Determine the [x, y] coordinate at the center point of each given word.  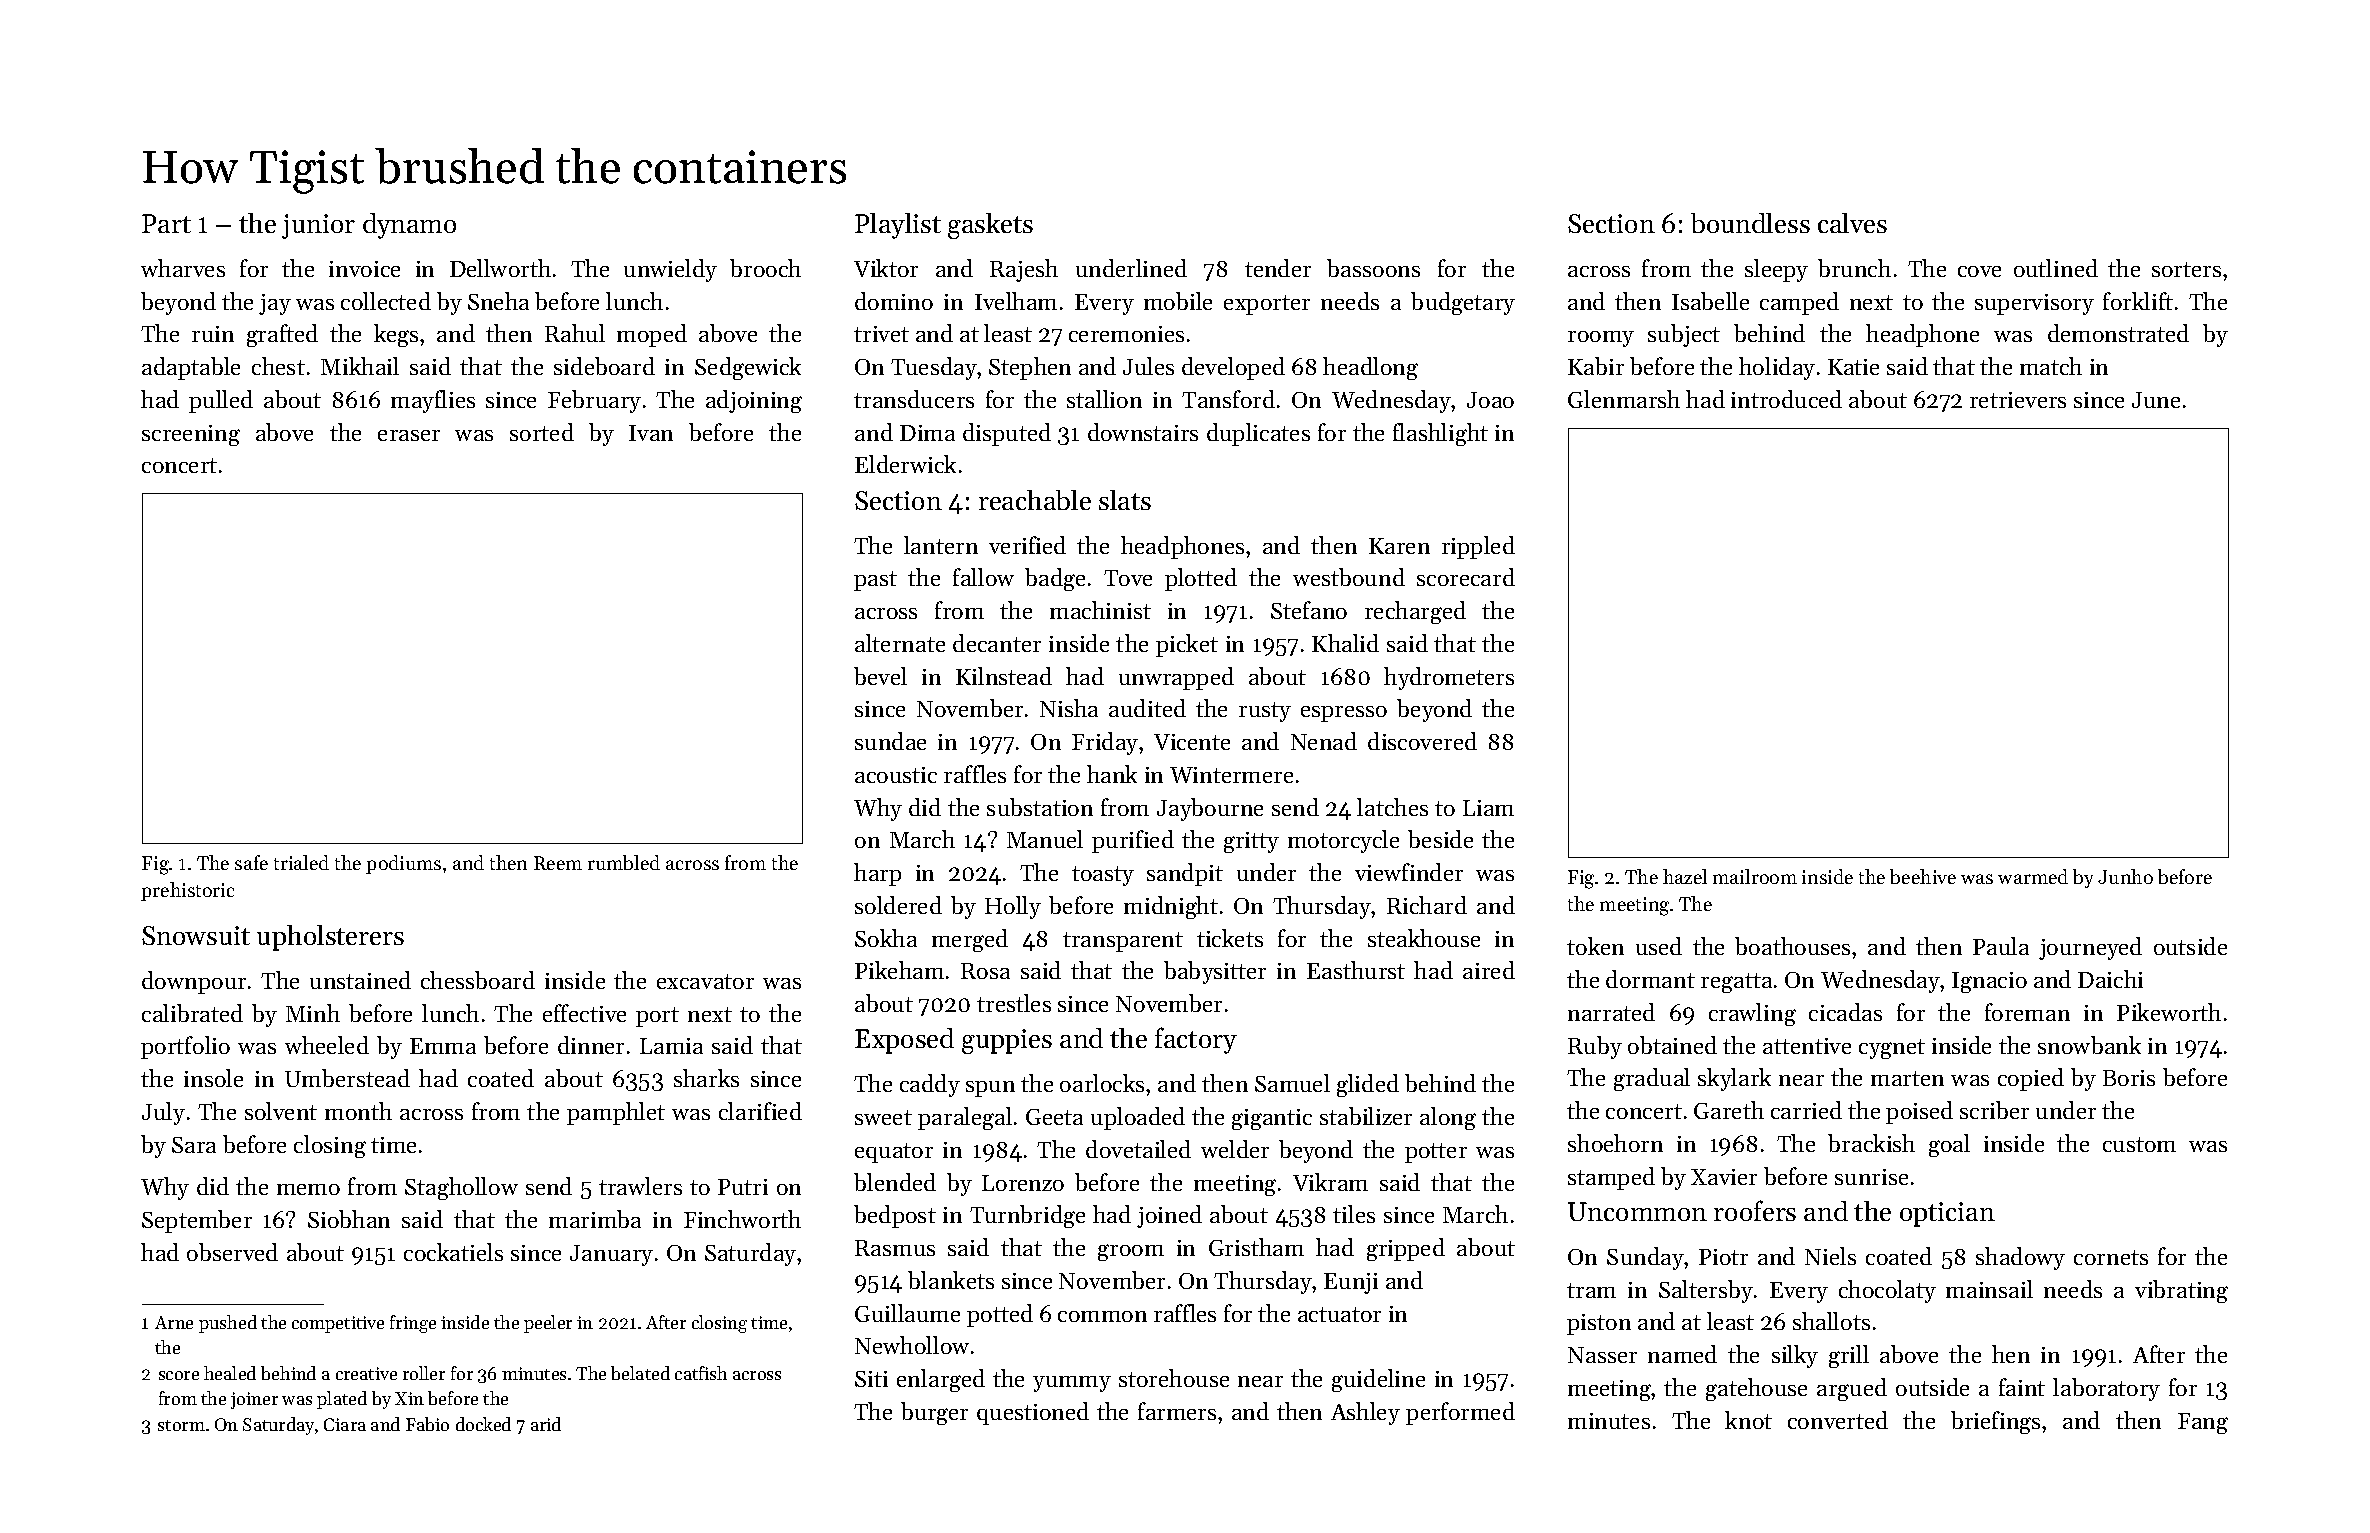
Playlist [898, 226]
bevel [880, 676]
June [2156, 400]
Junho [2125, 876]
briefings [1995, 1422]
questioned [1033, 1413]
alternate [900, 643]
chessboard [478, 980]
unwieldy [670, 270]
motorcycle [1343, 841]
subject [1684, 335]
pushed [228, 1324]
